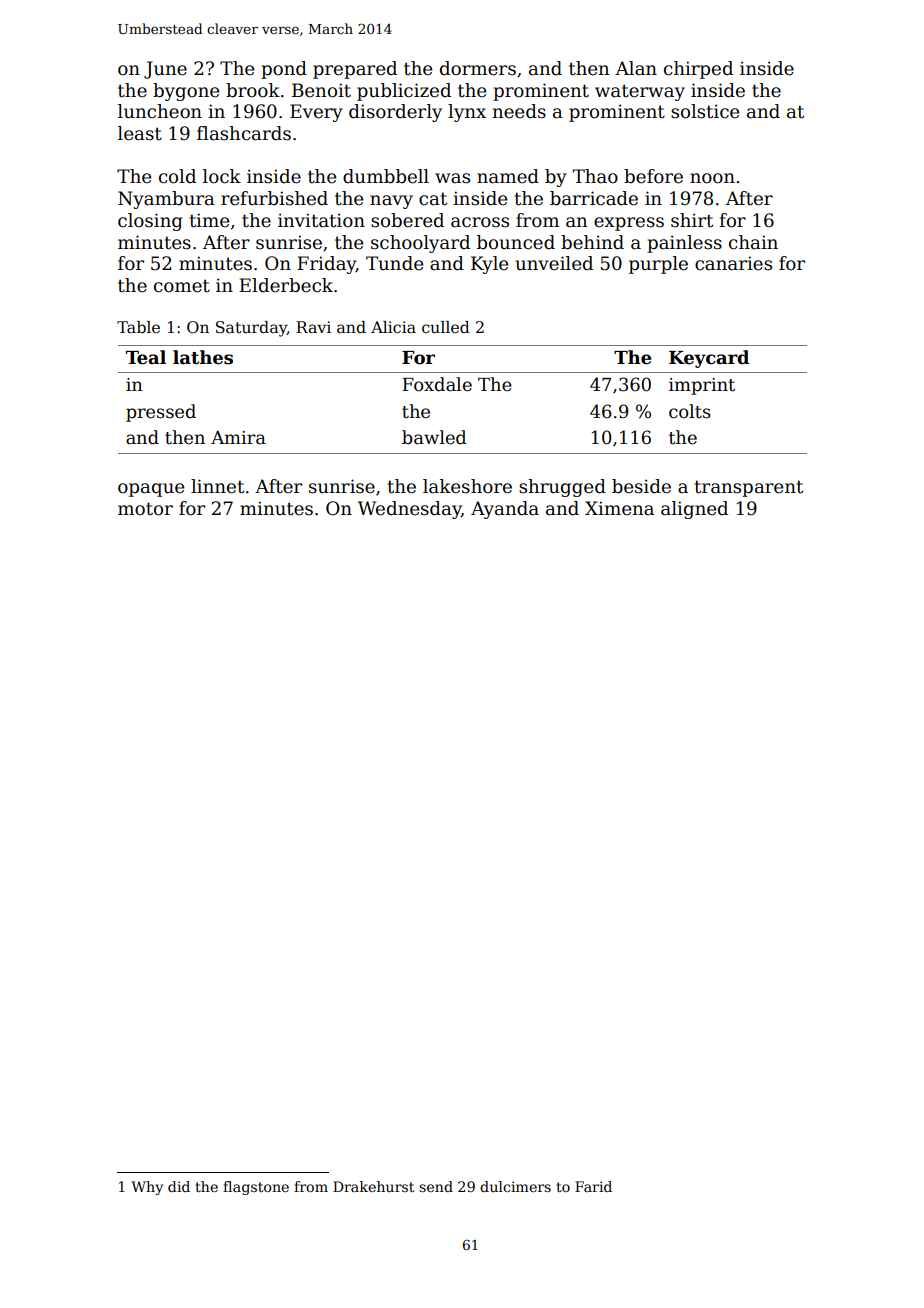 The height and width of the screenshot is (1308, 924). What do you see at coordinates (147, 1188) in the screenshot?
I see `Why` at bounding box center [147, 1188].
